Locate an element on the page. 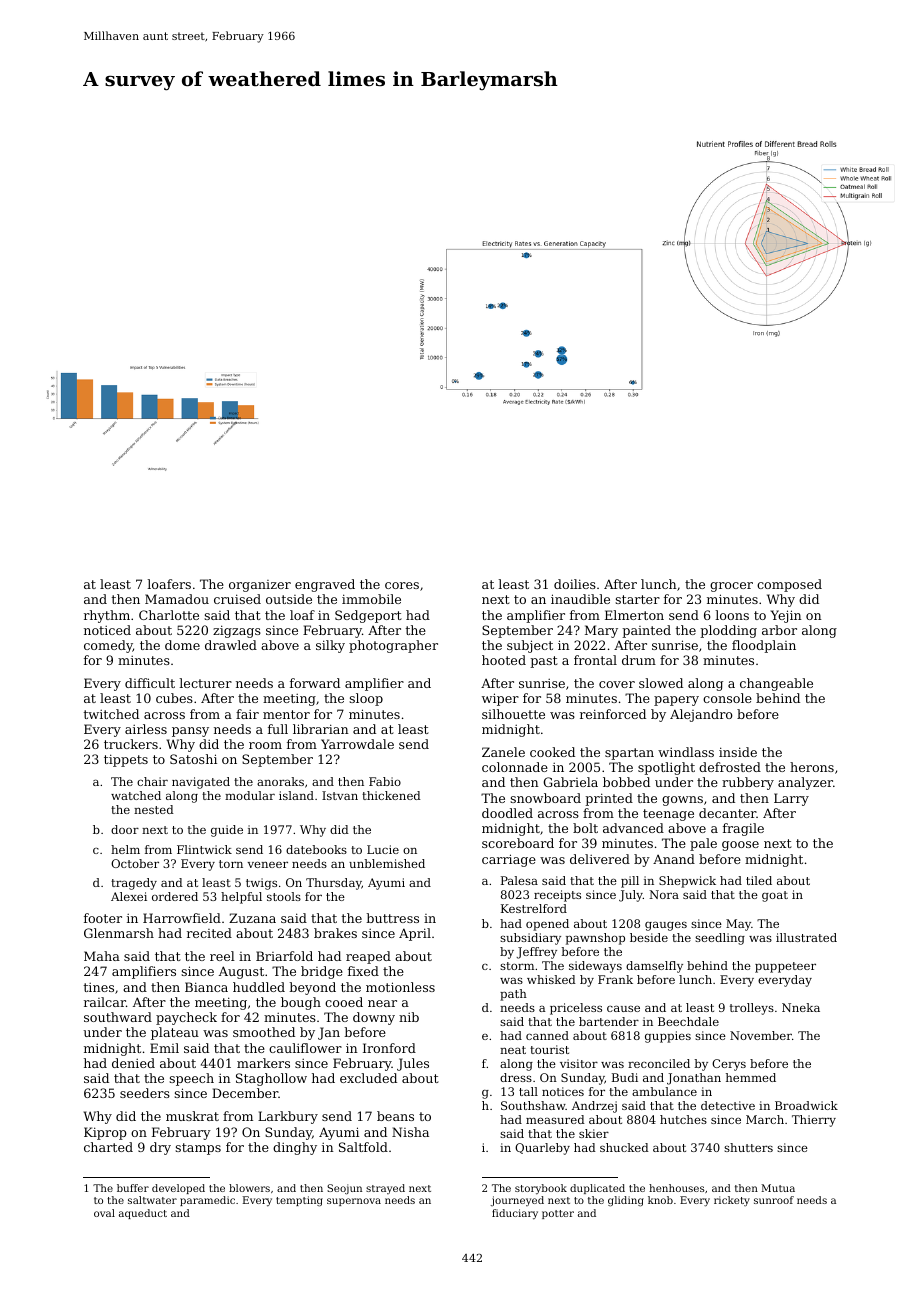 Image resolution: width=924 pixels, height=1308 pixels. unblemished is located at coordinates (387, 863).
